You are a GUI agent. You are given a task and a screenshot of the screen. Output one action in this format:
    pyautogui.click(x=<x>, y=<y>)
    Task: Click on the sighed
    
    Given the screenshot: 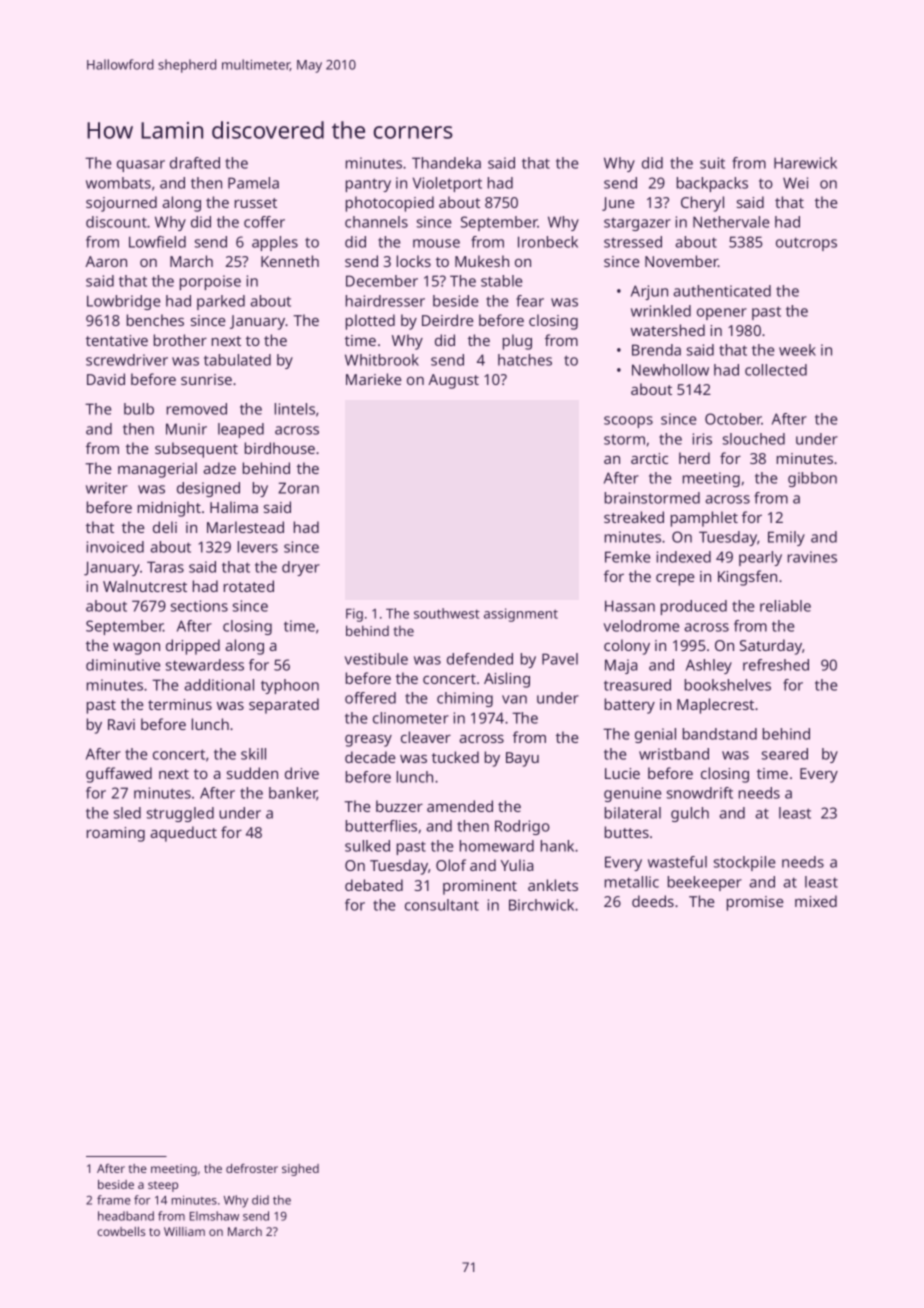 What is the action you would take?
    pyautogui.click(x=300, y=1170)
